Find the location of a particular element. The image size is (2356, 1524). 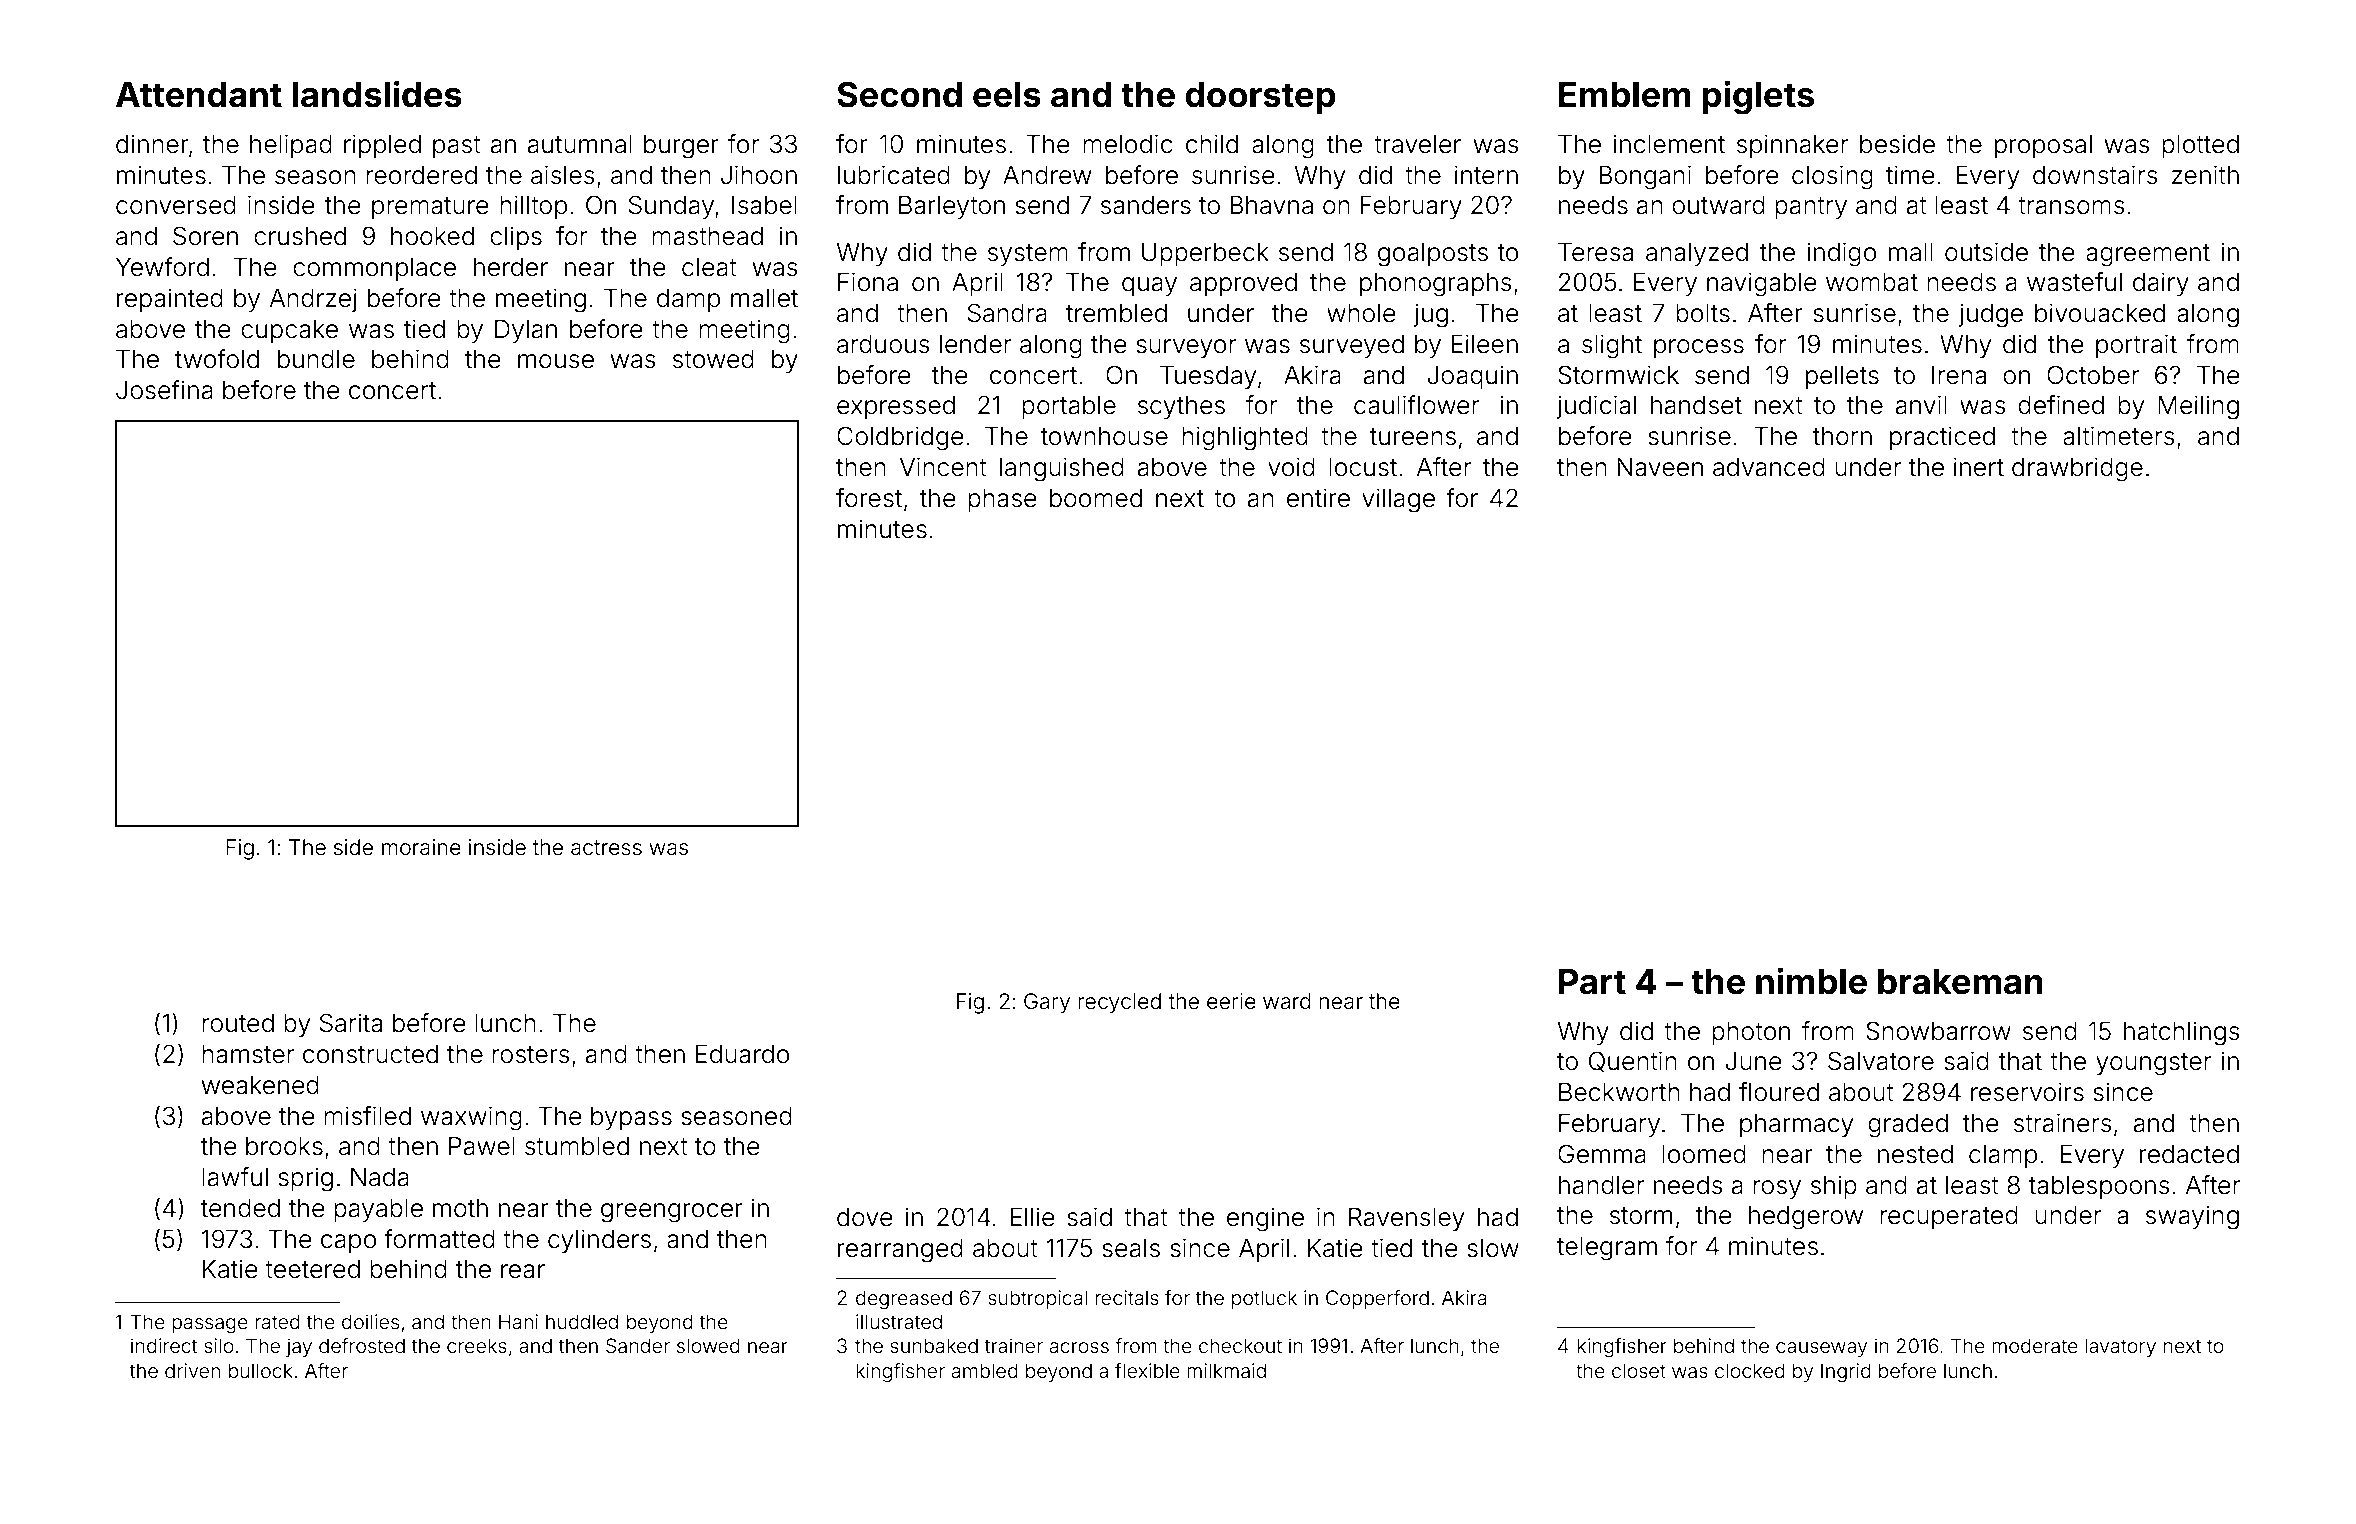

moraine is located at coordinates (421, 847).
